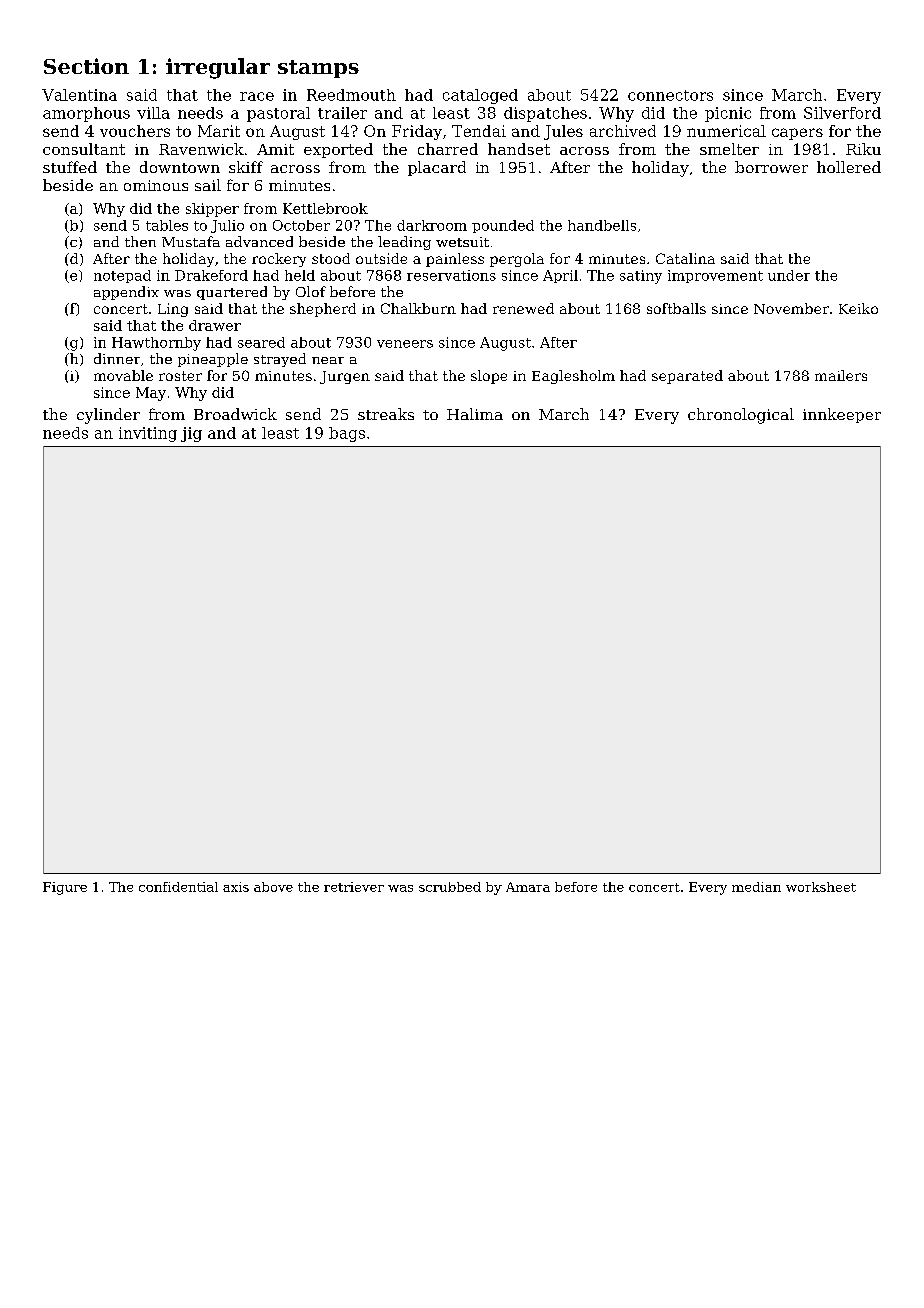 The image size is (924, 1308). I want to click on chronological, so click(741, 416).
